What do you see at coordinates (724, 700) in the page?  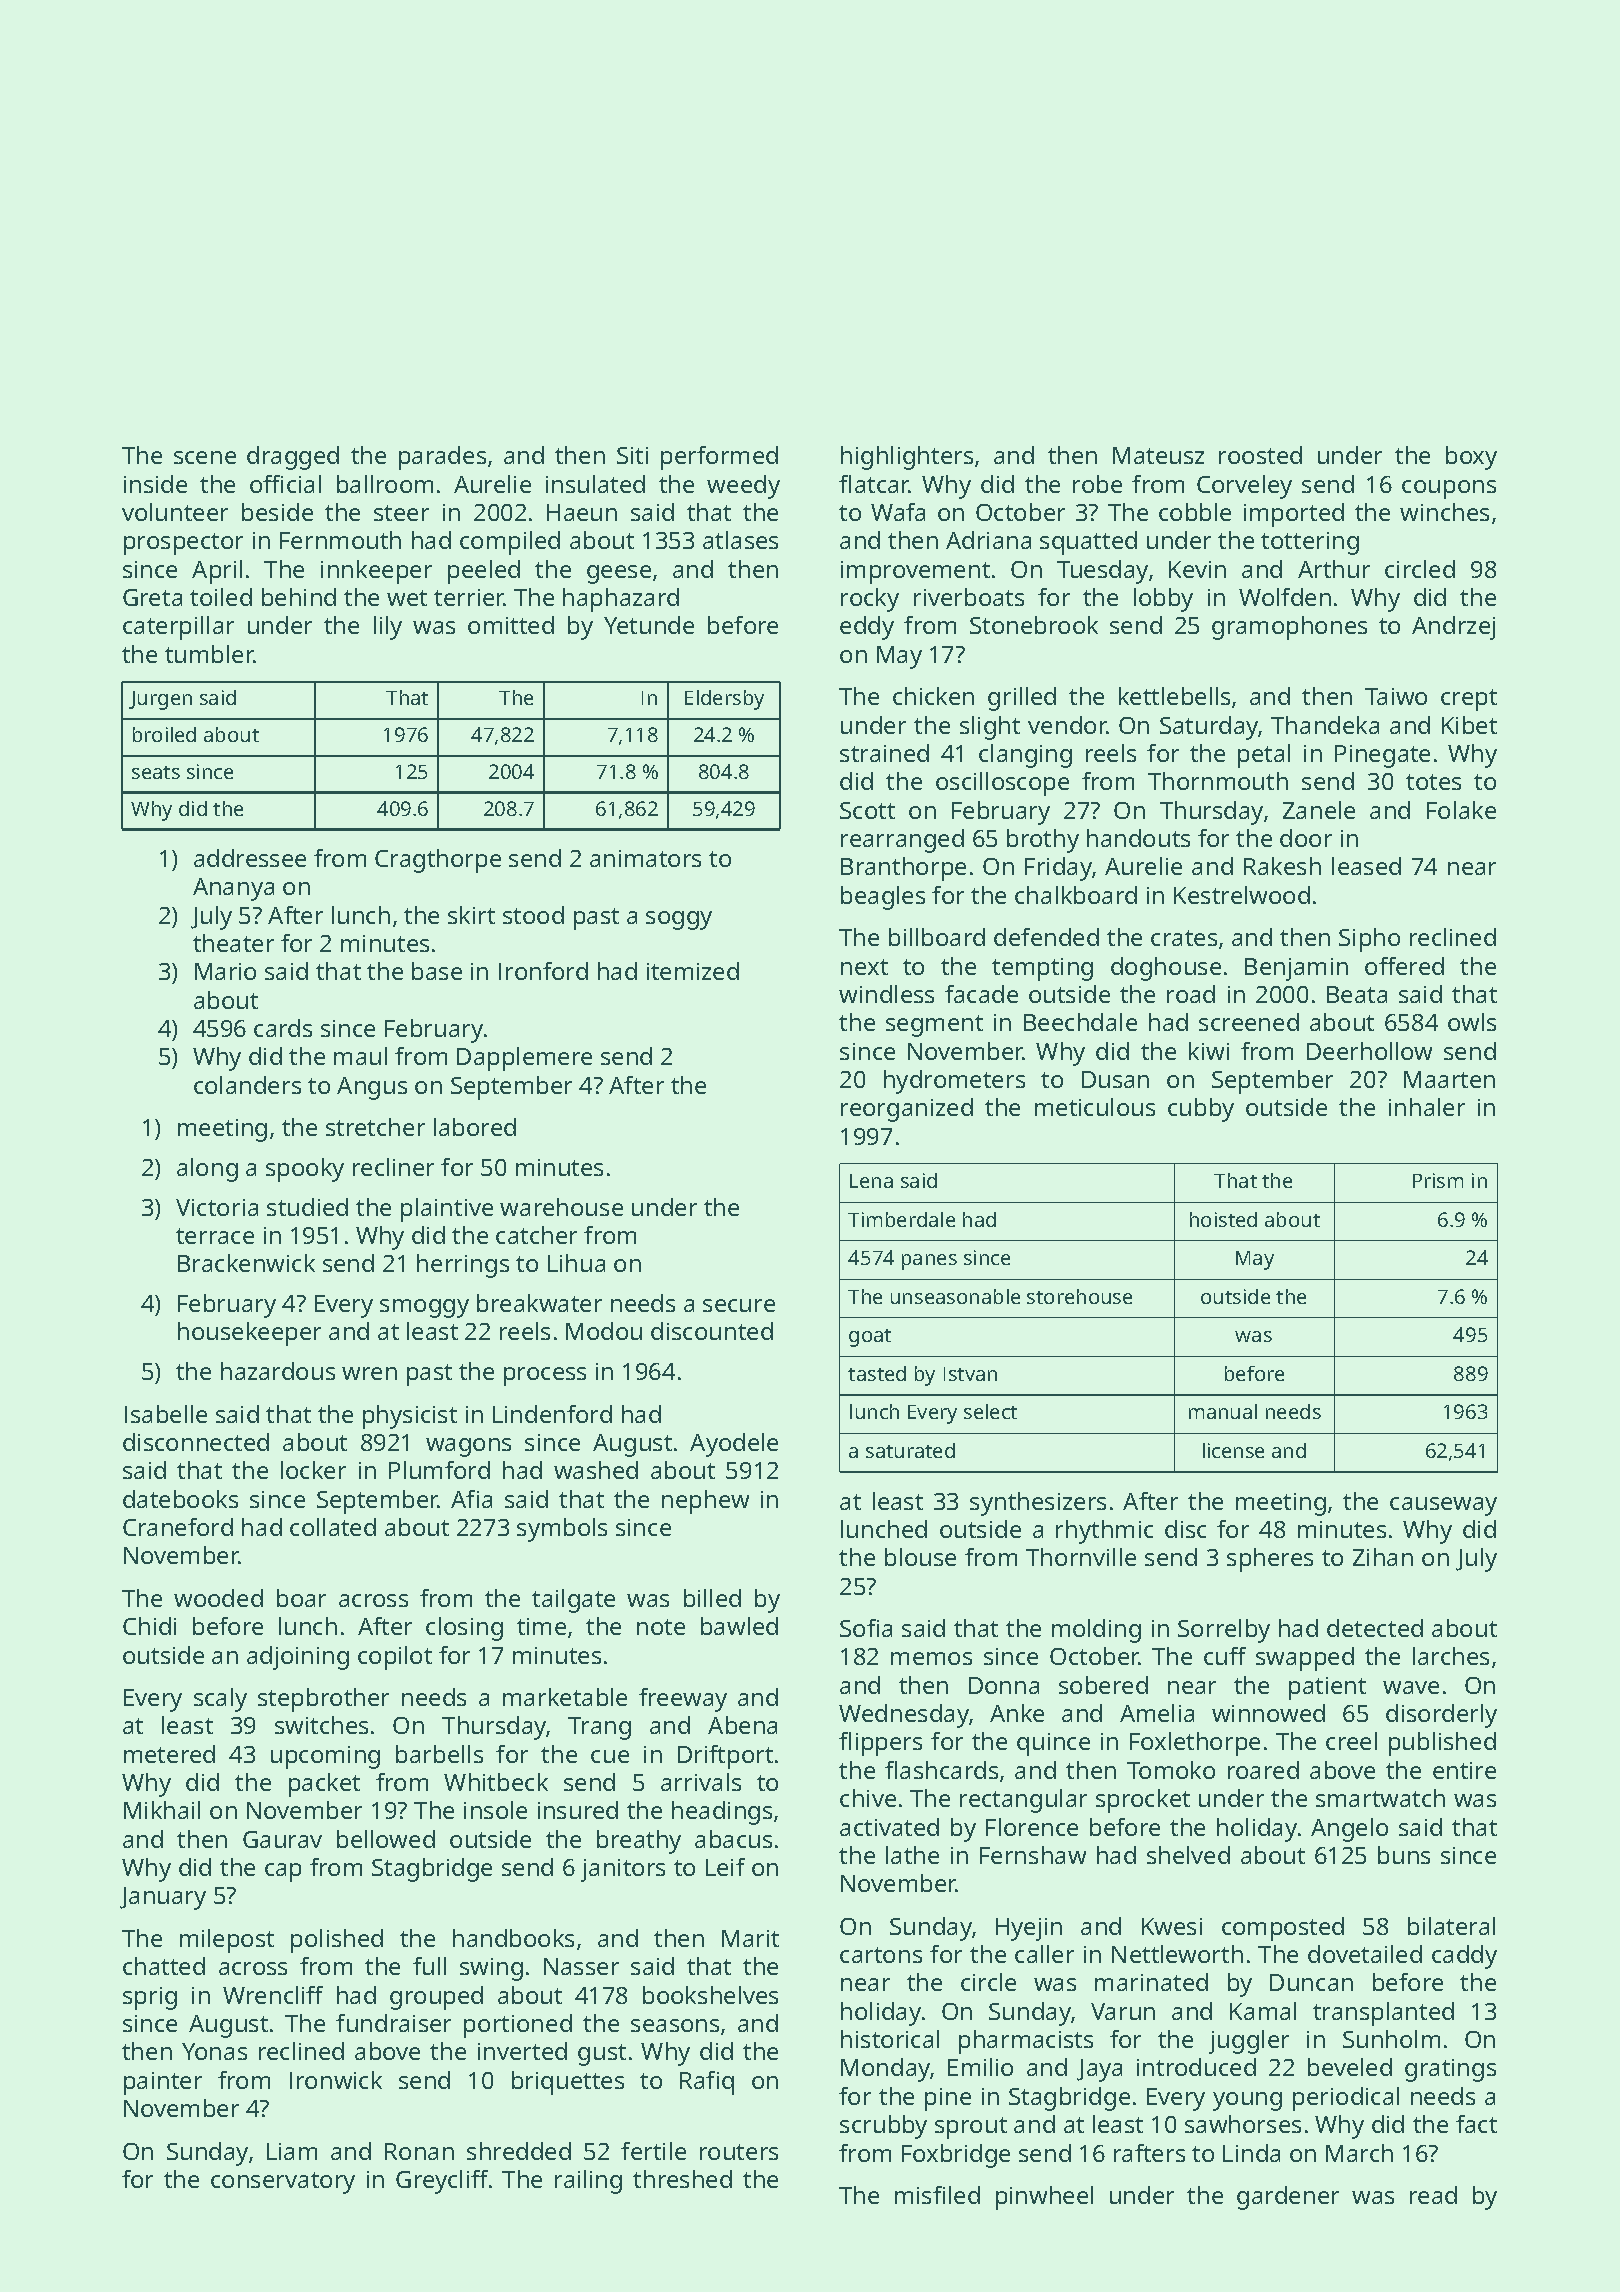 I see `Eldersby` at bounding box center [724, 700].
